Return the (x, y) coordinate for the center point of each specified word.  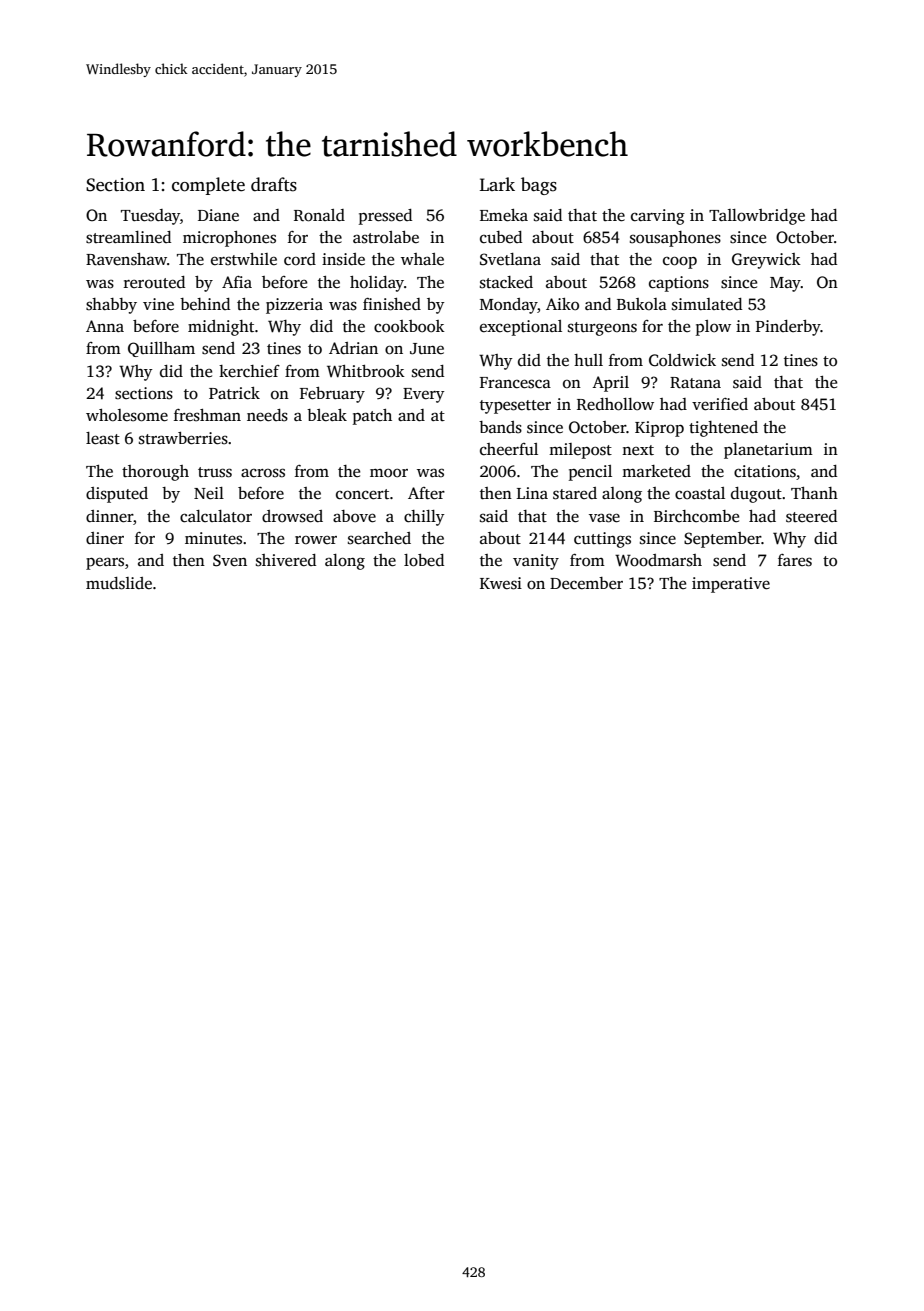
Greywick (766, 261)
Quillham (161, 349)
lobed (424, 560)
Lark (497, 184)
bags (539, 186)
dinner (109, 516)
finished (392, 304)
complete (208, 186)
